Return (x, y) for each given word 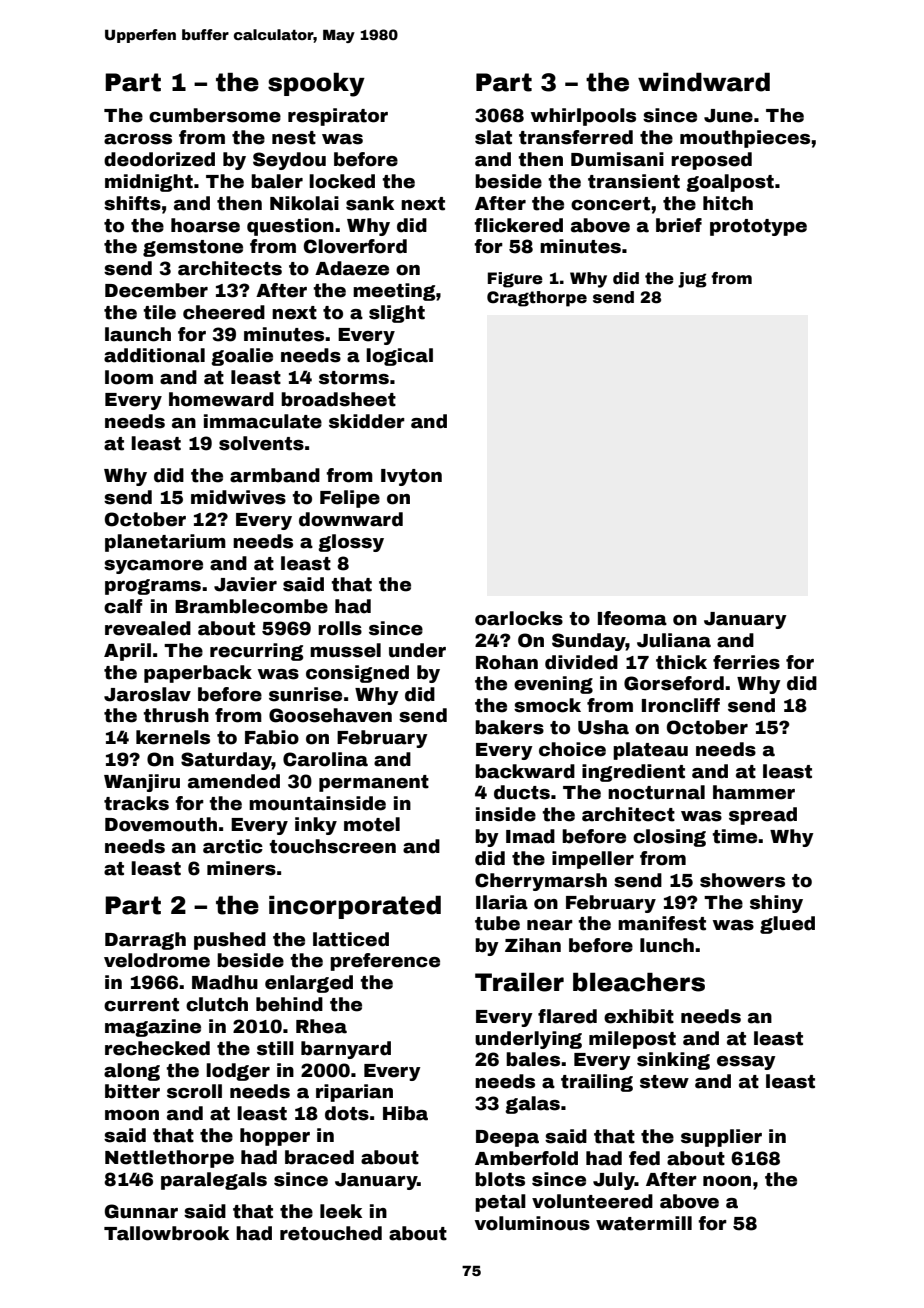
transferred (576, 137)
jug (692, 280)
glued (787, 925)
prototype (758, 227)
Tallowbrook (166, 1233)
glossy (351, 543)
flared (567, 1016)
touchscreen (332, 846)
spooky (316, 85)
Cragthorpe (537, 299)
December (156, 290)
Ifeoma (632, 618)
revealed (148, 628)
